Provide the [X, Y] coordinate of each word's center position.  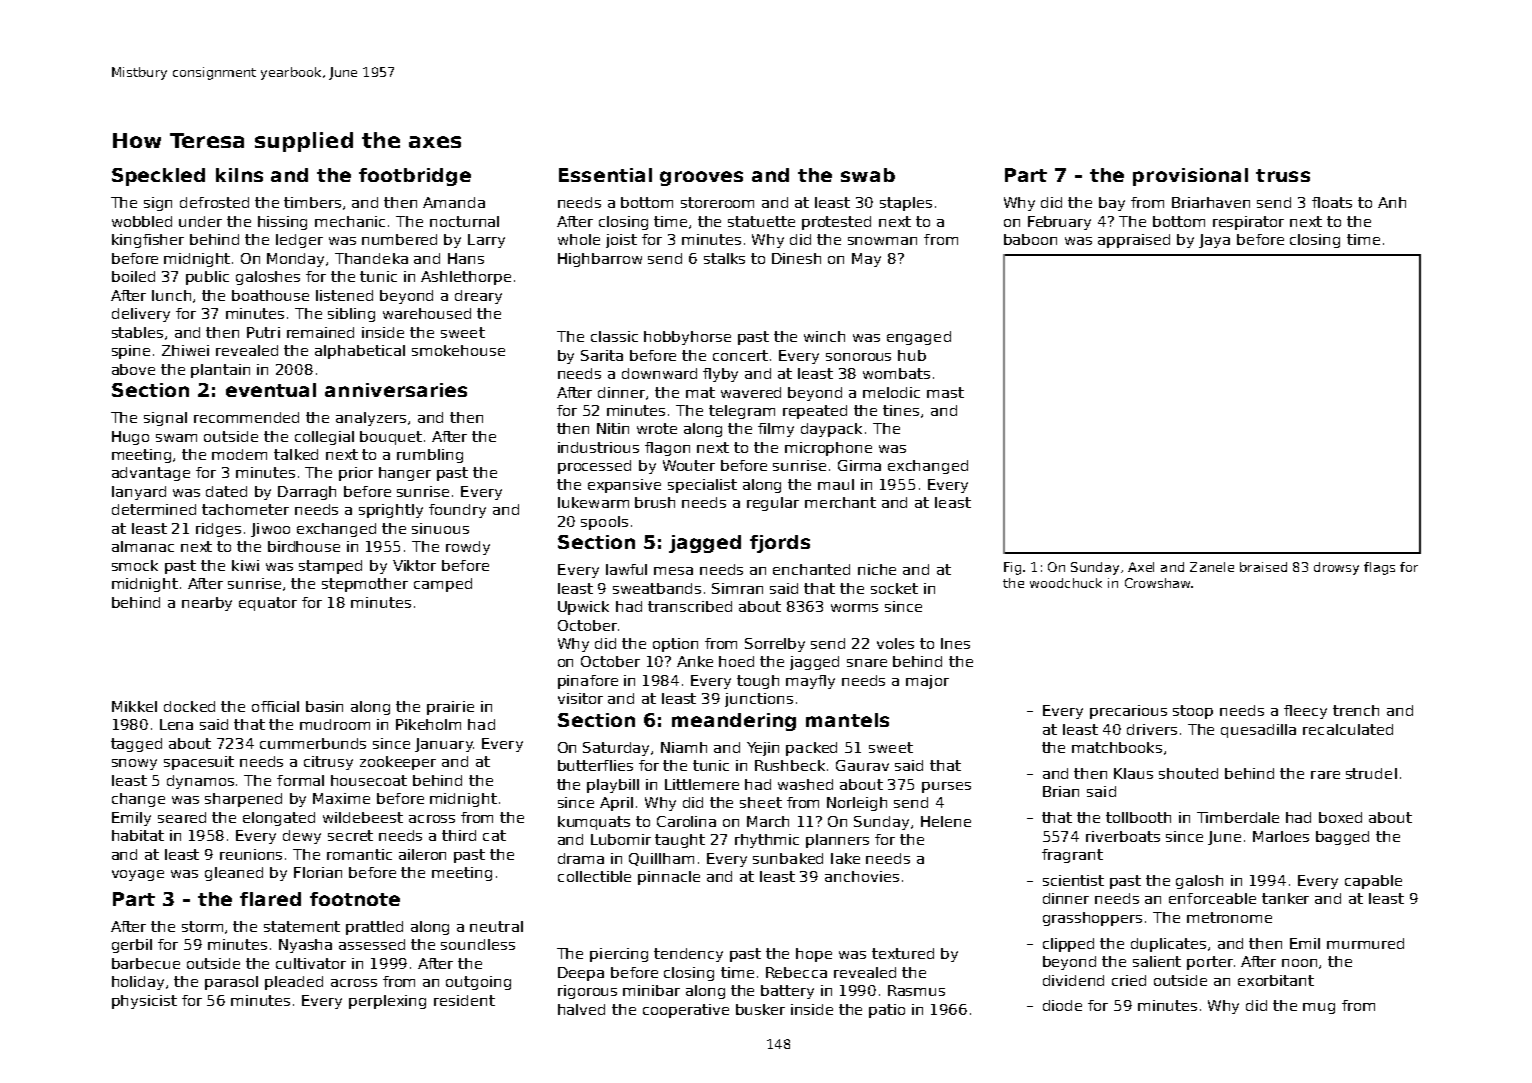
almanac [143, 546]
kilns [239, 175]
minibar [651, 990]
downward [659, 373]
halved [581, 1009]
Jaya [1214, 241]
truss [1283, 175]
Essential [605, 175]
